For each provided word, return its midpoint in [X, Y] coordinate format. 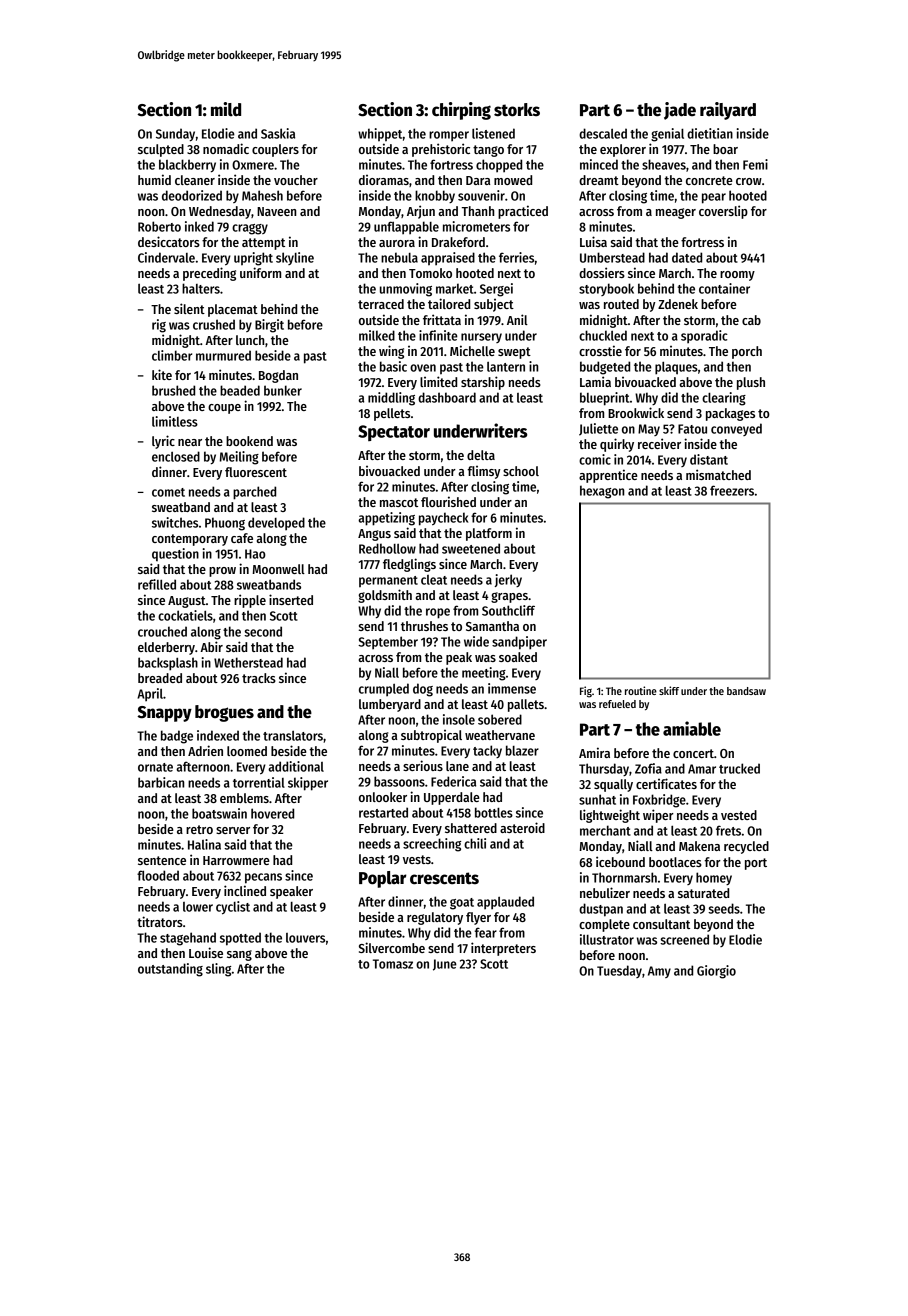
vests [417, 859]
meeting [484, 674]
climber [172, 355]
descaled [603, 133]
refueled [617, 704]
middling [391, 399]
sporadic [704, 336]
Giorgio [716, 972]
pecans [263, 878]
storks [517, 110]
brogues [224, 713]
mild [226, 109]
